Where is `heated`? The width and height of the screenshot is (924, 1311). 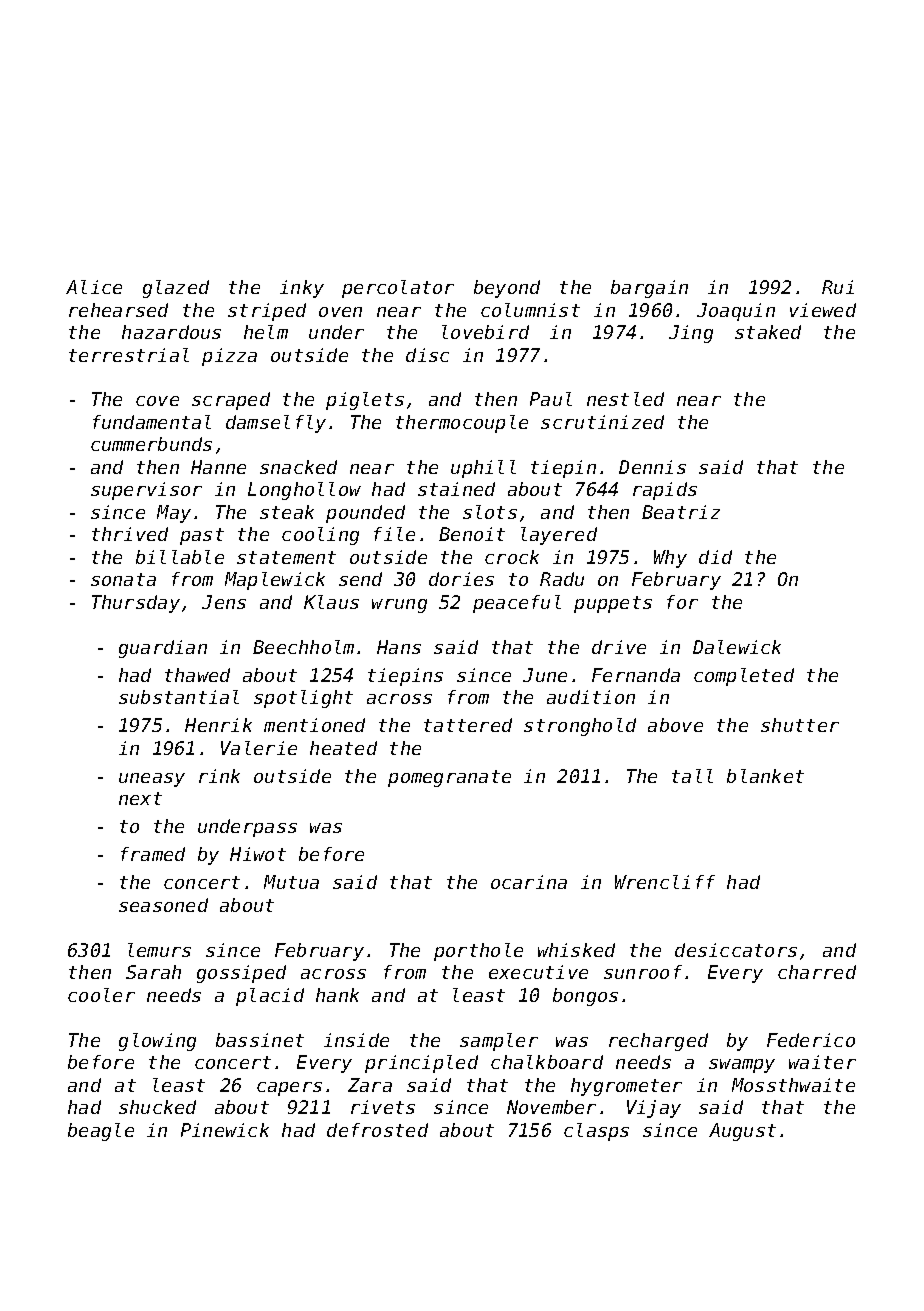 heated is located at coordinates (343, 748).
